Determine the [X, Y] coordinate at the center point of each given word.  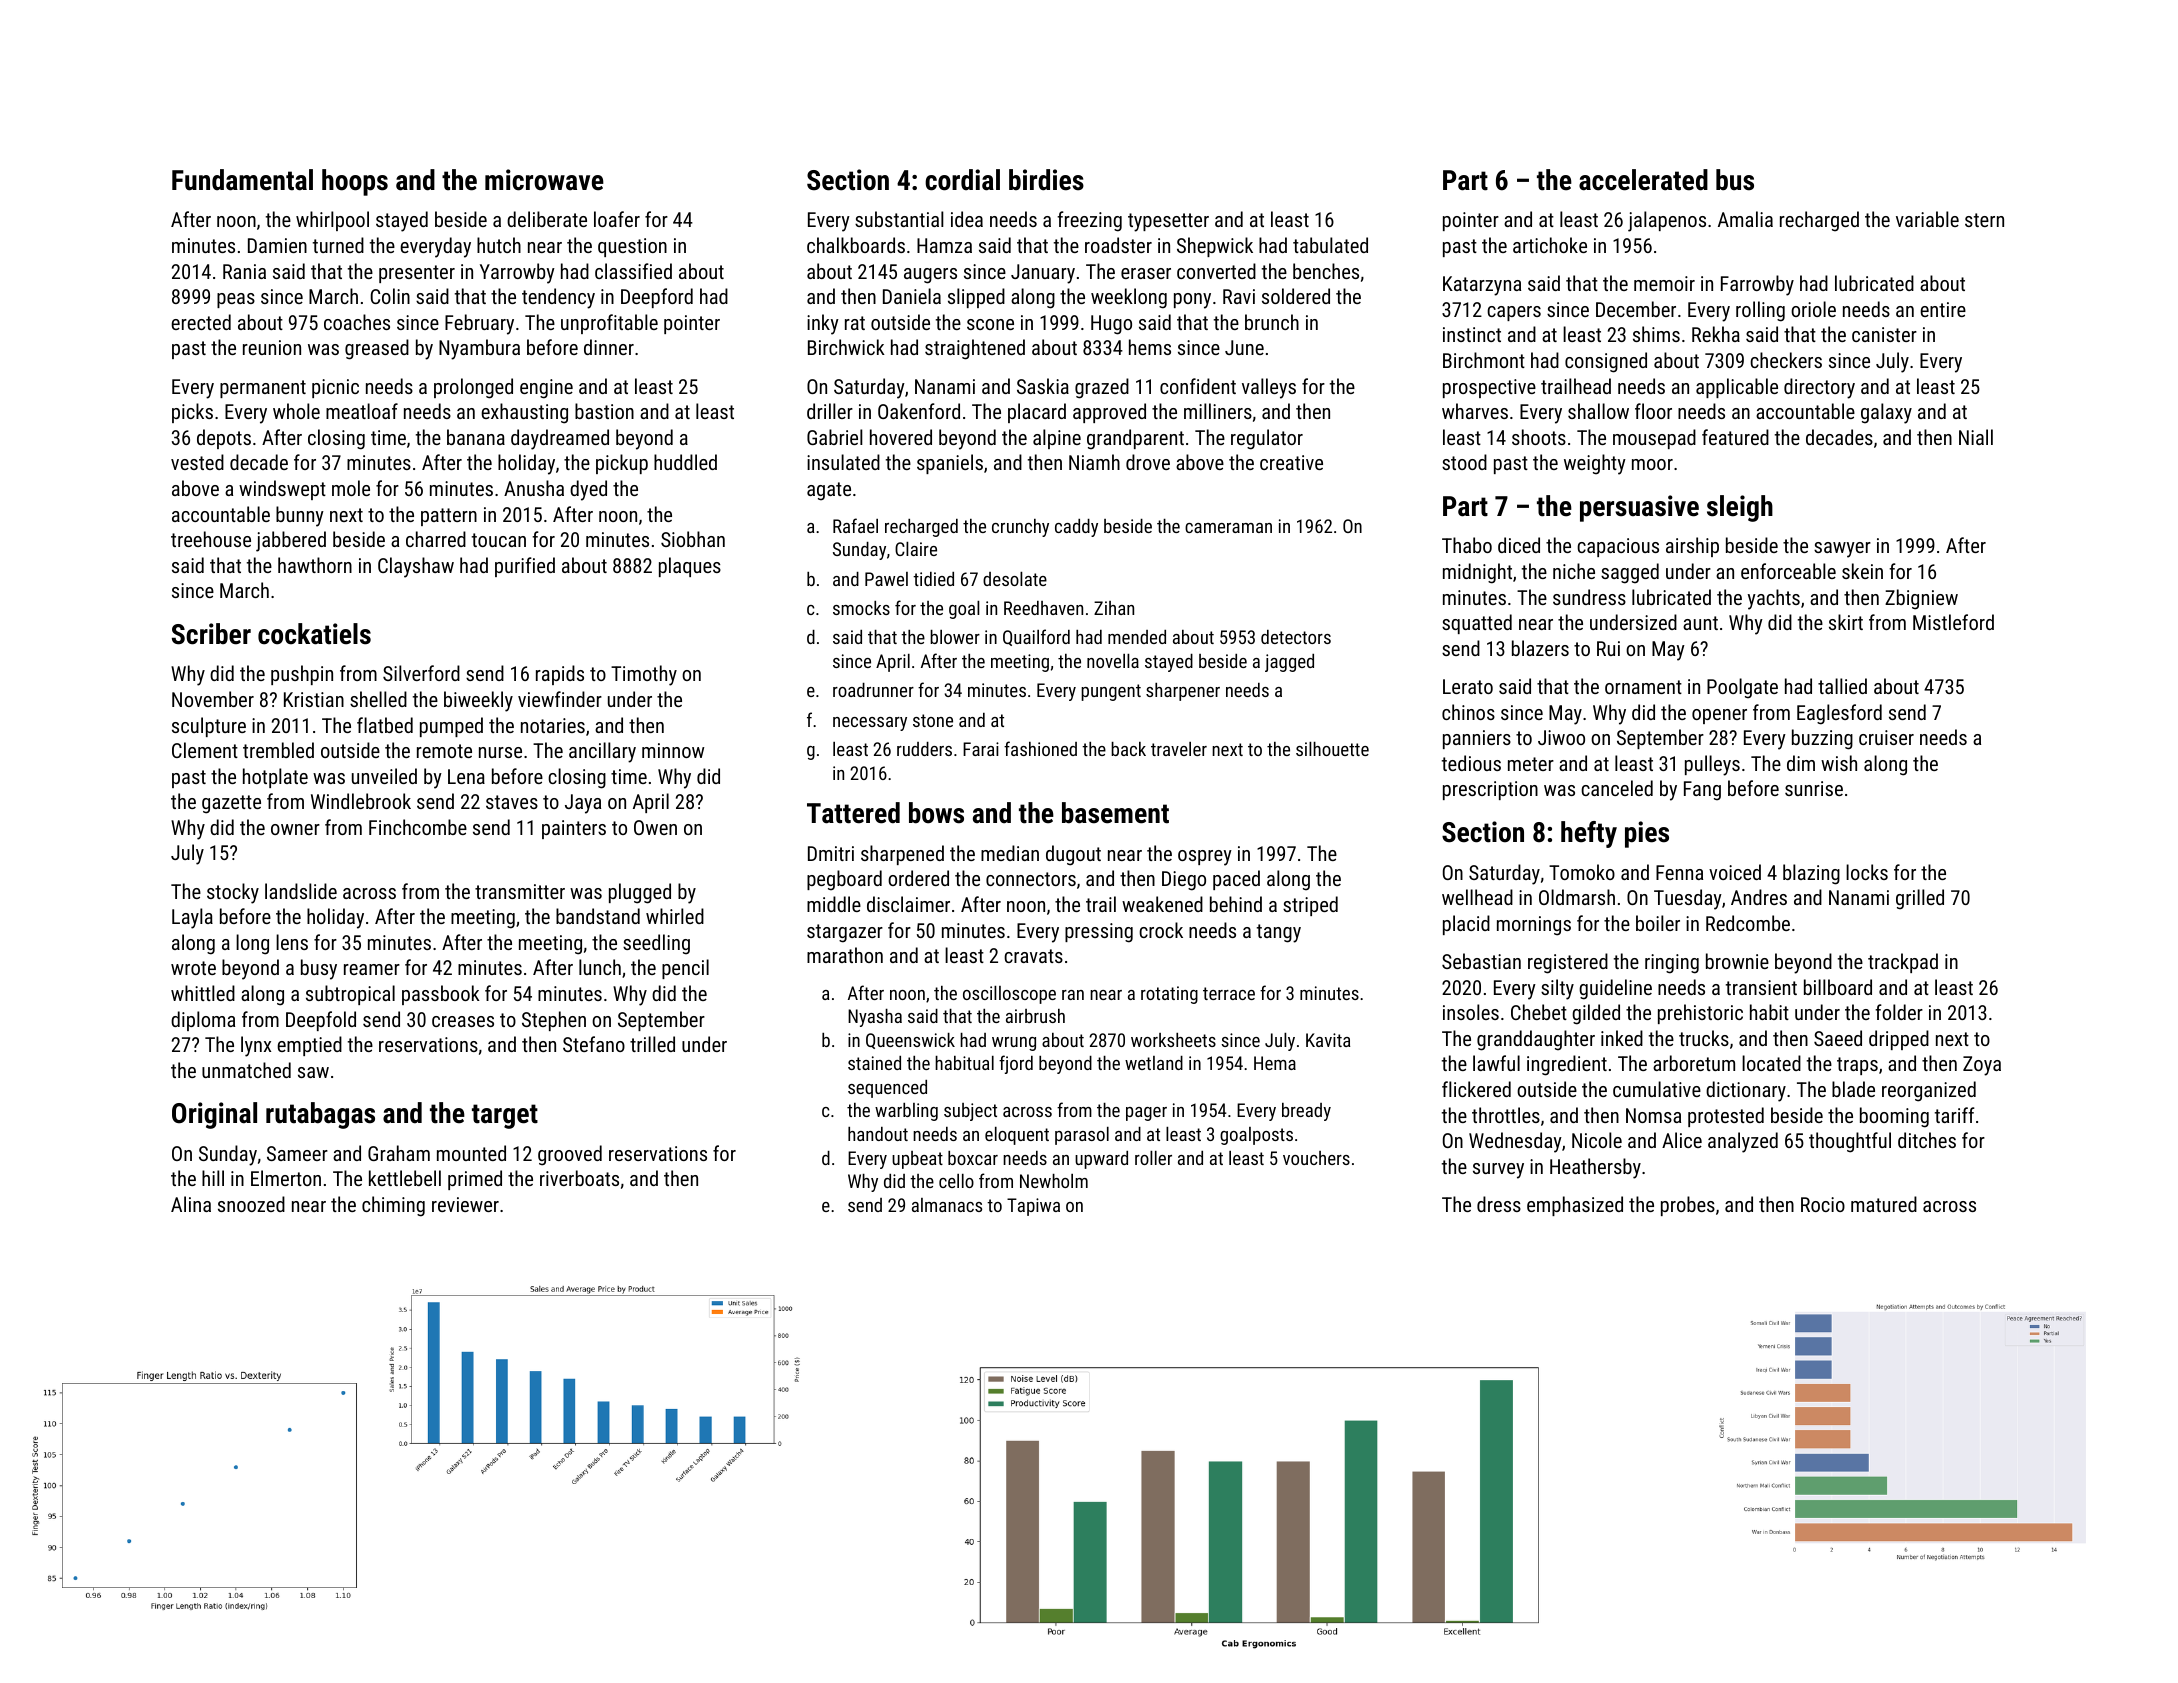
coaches [357, 322]
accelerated [1643, 180]
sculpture [209, 727]
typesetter [1168, 222]
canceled [1617, 788]
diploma [203, 1021]
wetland [1154, 1063]
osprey [1205, 858]
